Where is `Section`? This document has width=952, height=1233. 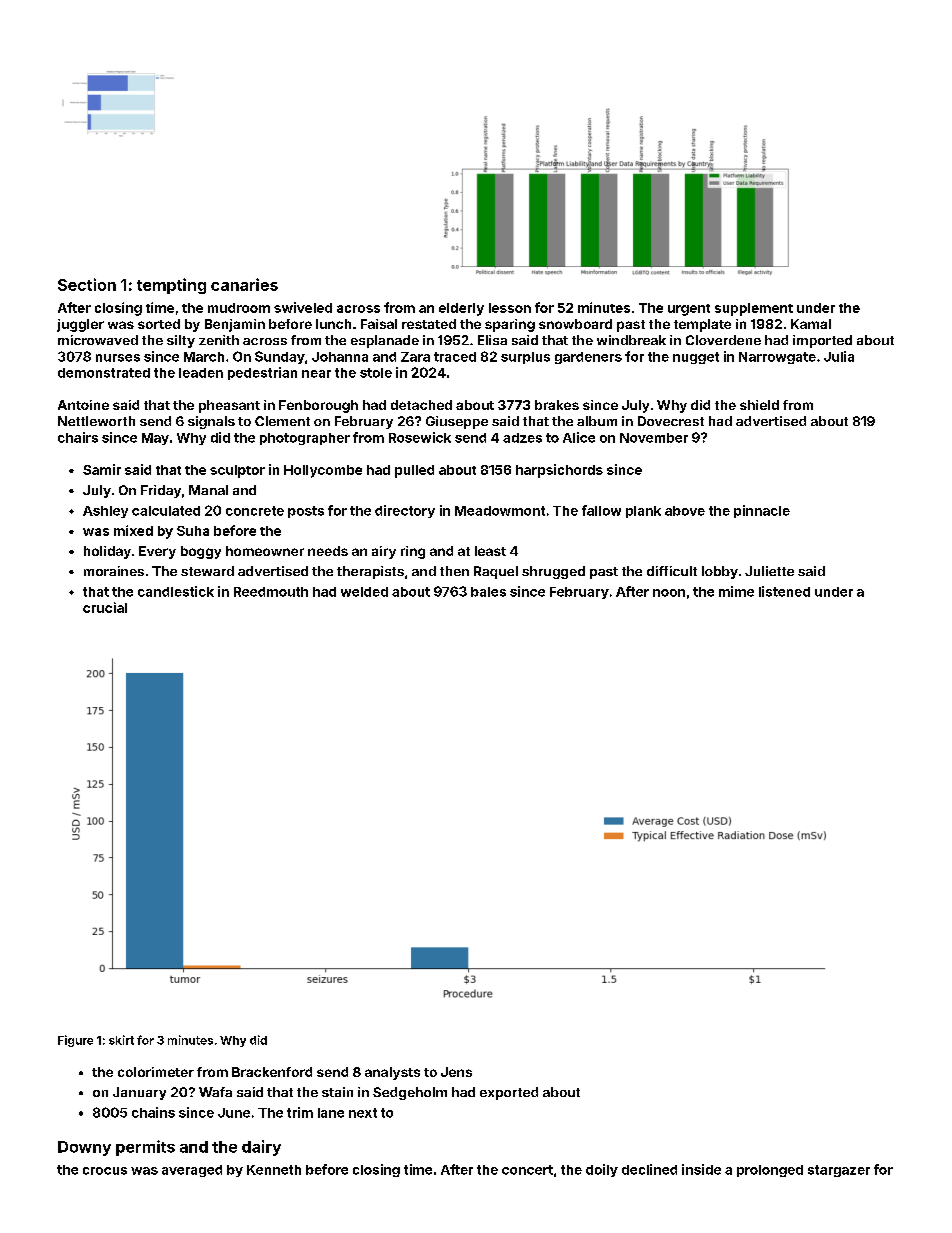
Section is located at coordinates (87, 284).
